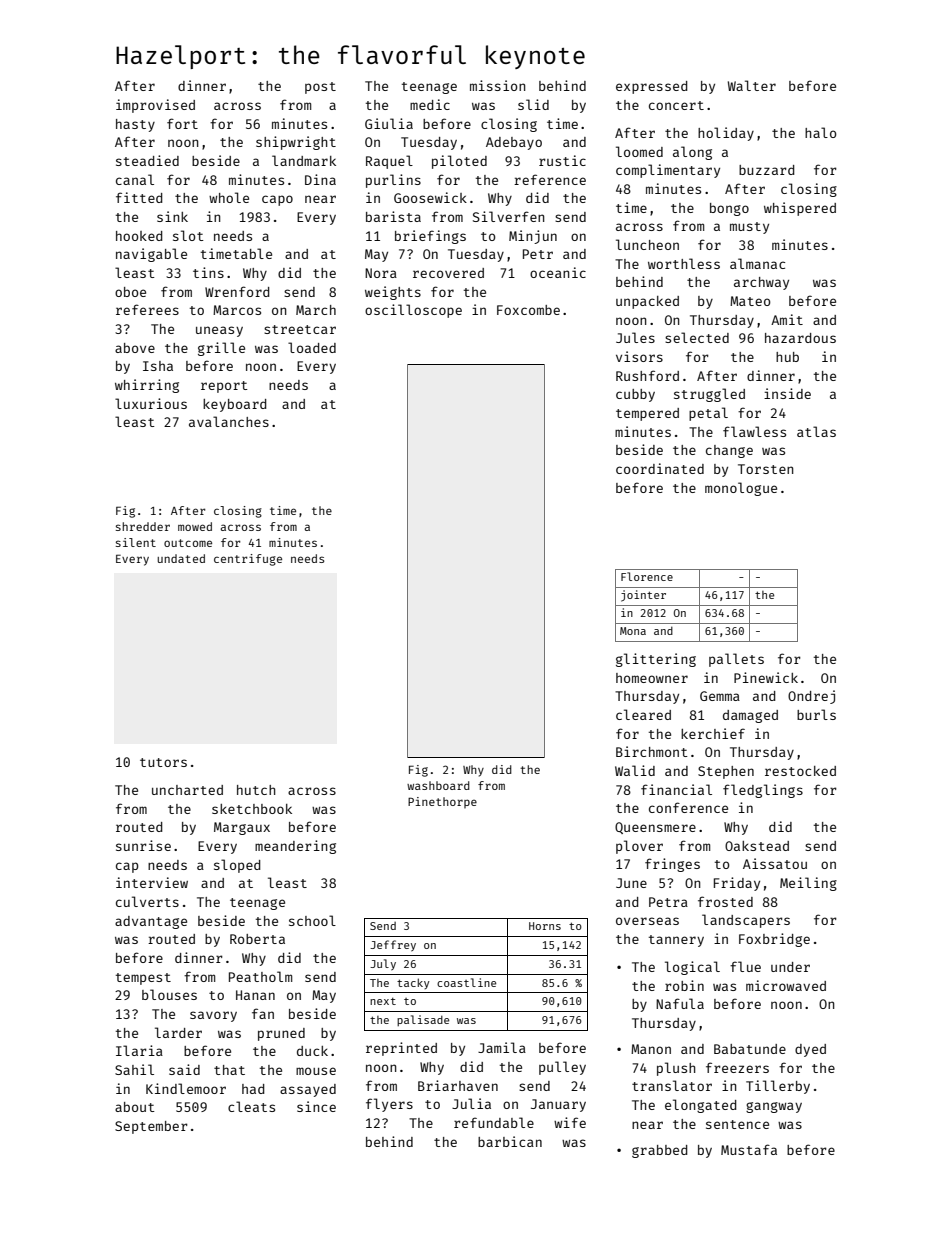 The image size is (952, 1233). I want to click on Jules, so click(635, 337).
